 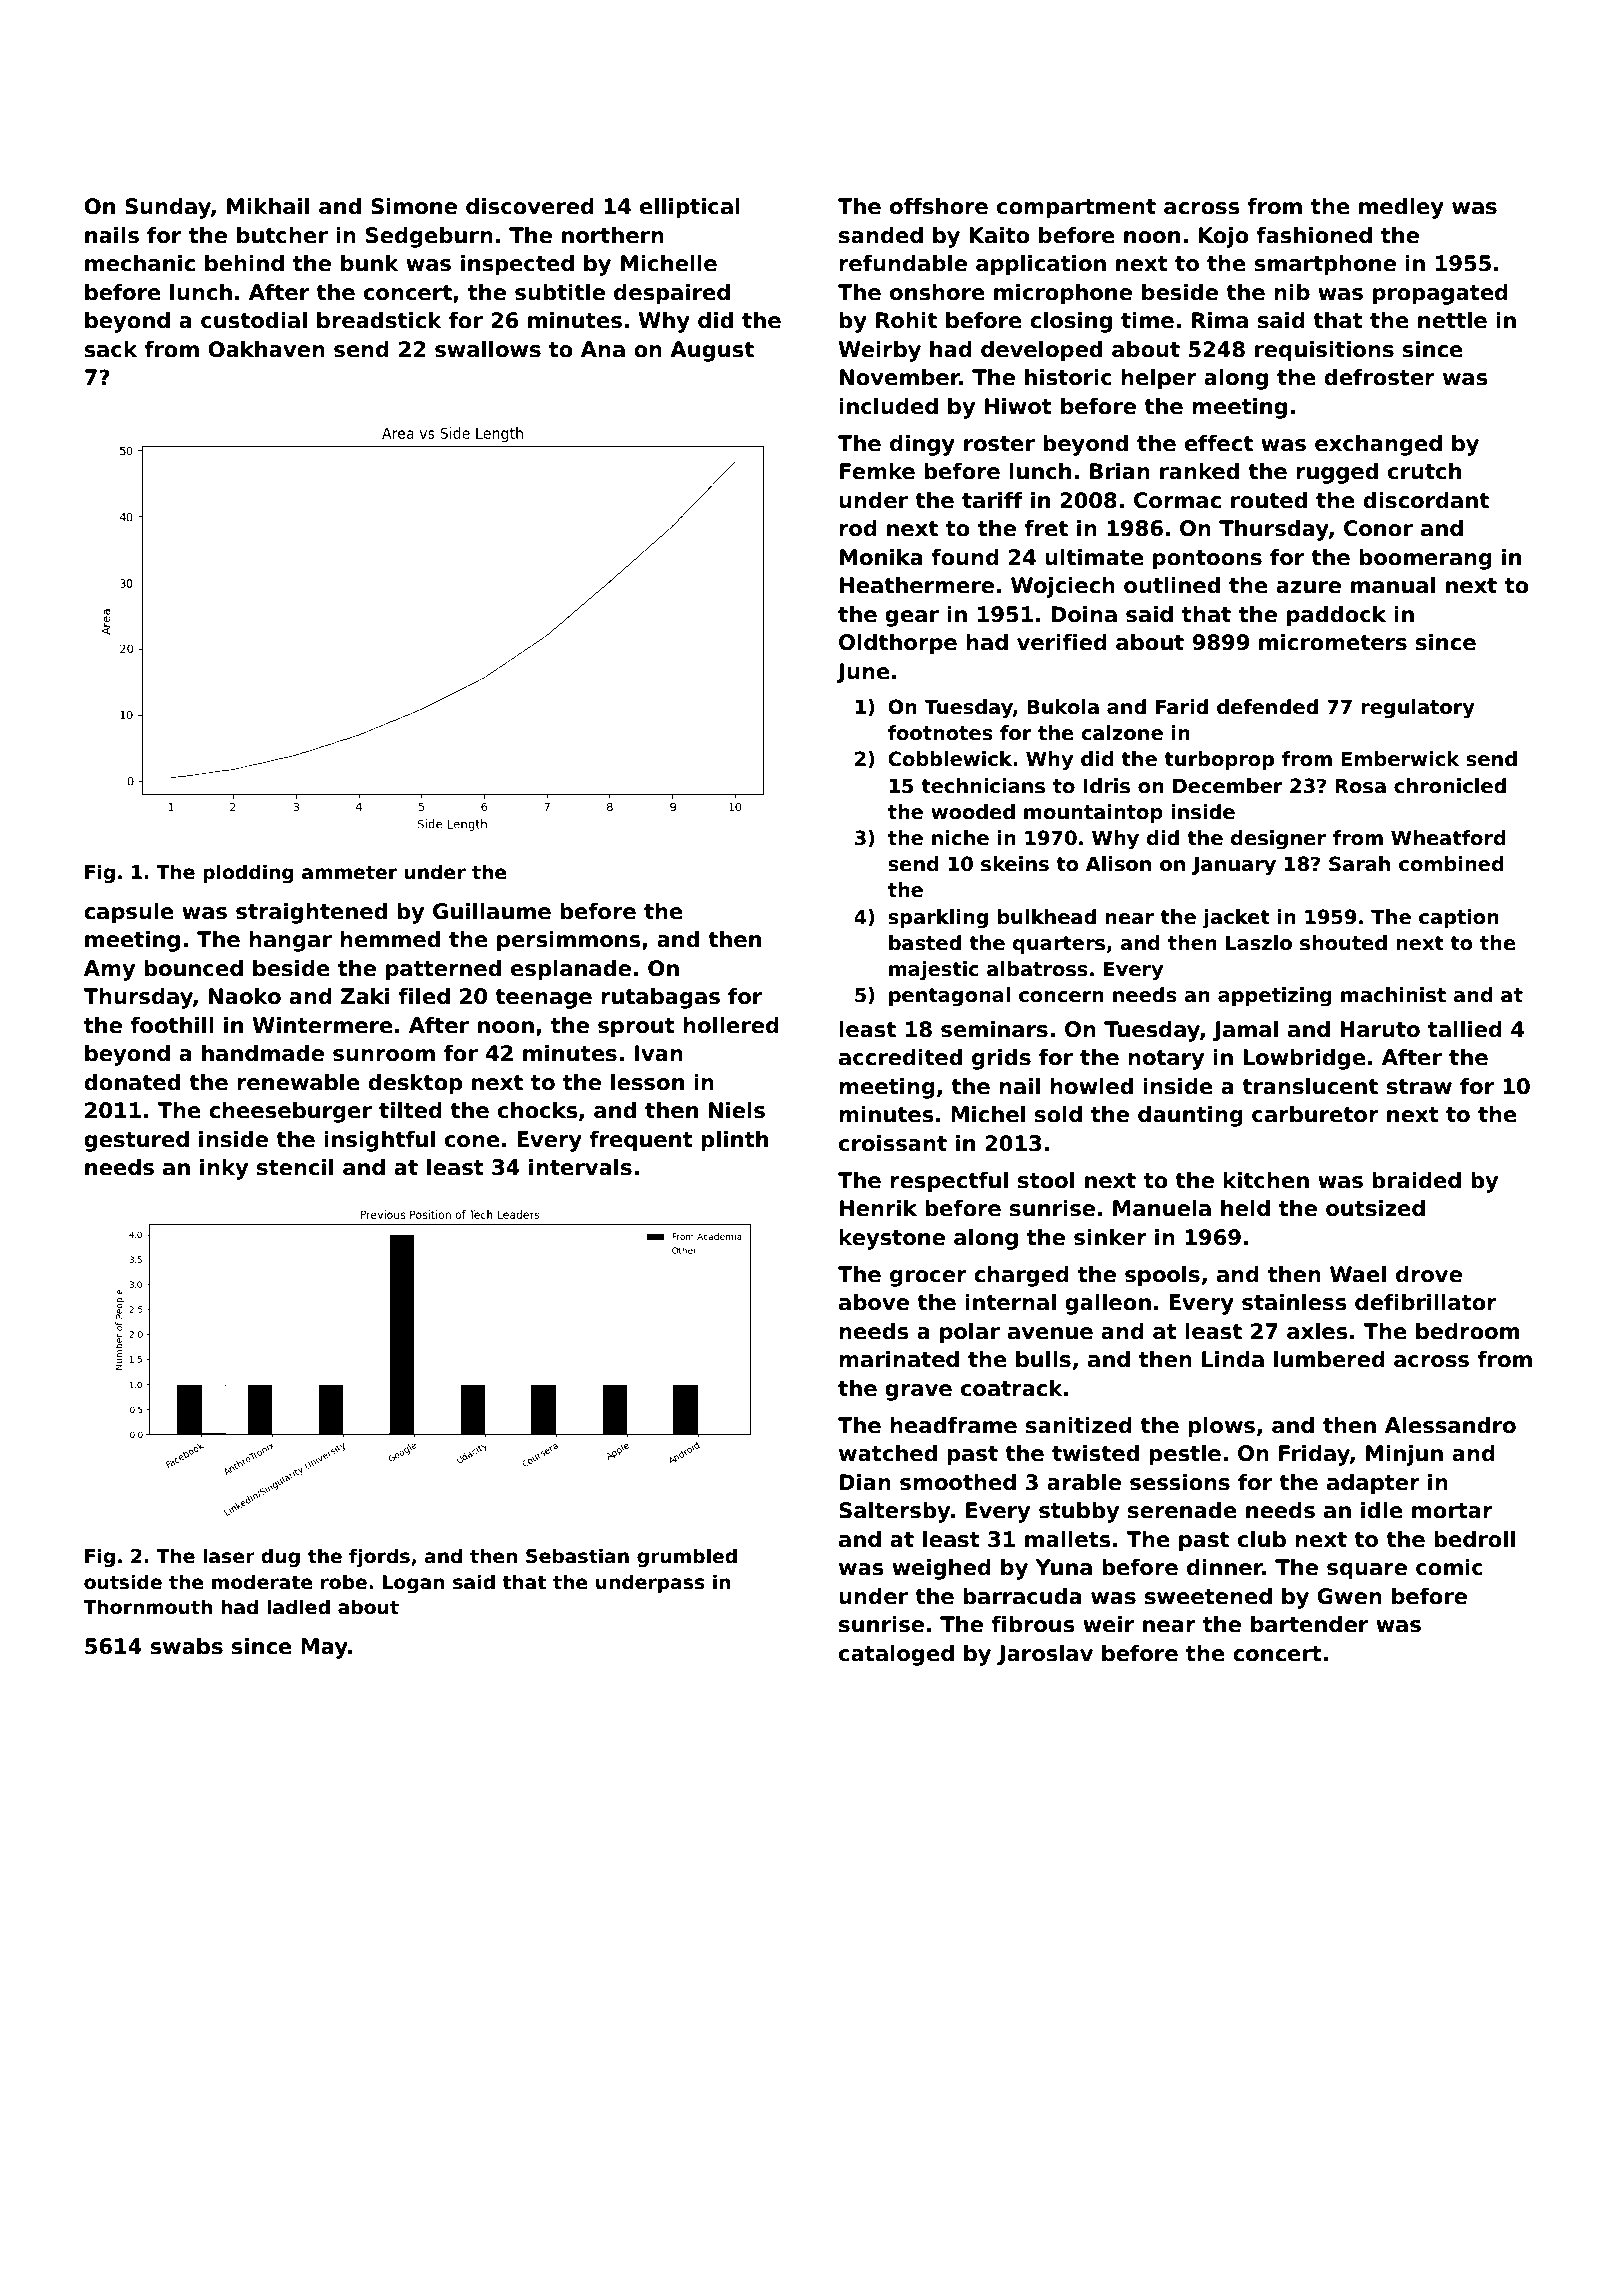 What do you see at coordinates (129, 913) in the screenshot?
I see `capsule` at bounding box center [129, 913].
